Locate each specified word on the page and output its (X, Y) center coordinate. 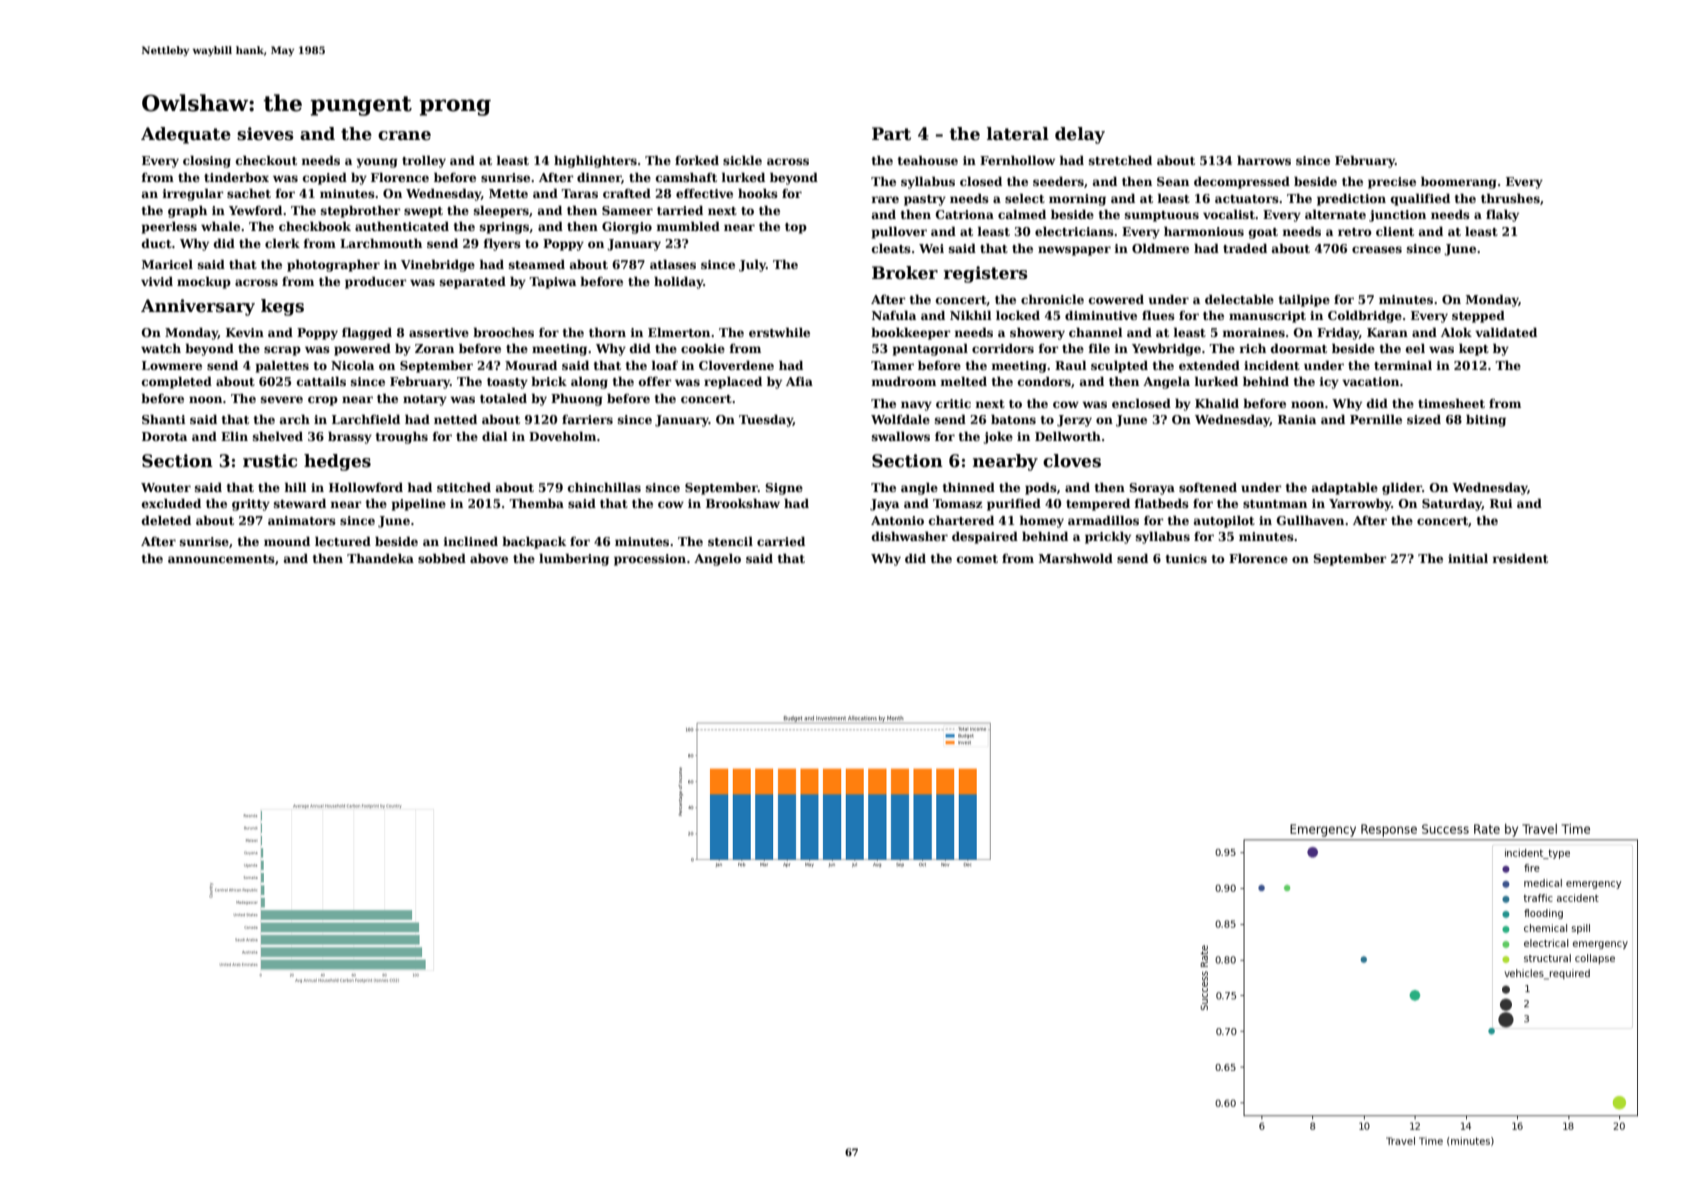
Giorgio (627, 228)
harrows (1264, 160)
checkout (266, 160)
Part (891, 134)
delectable (1239, 299)
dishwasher (910, 536)
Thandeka (380, 558)
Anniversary (198, 307)
